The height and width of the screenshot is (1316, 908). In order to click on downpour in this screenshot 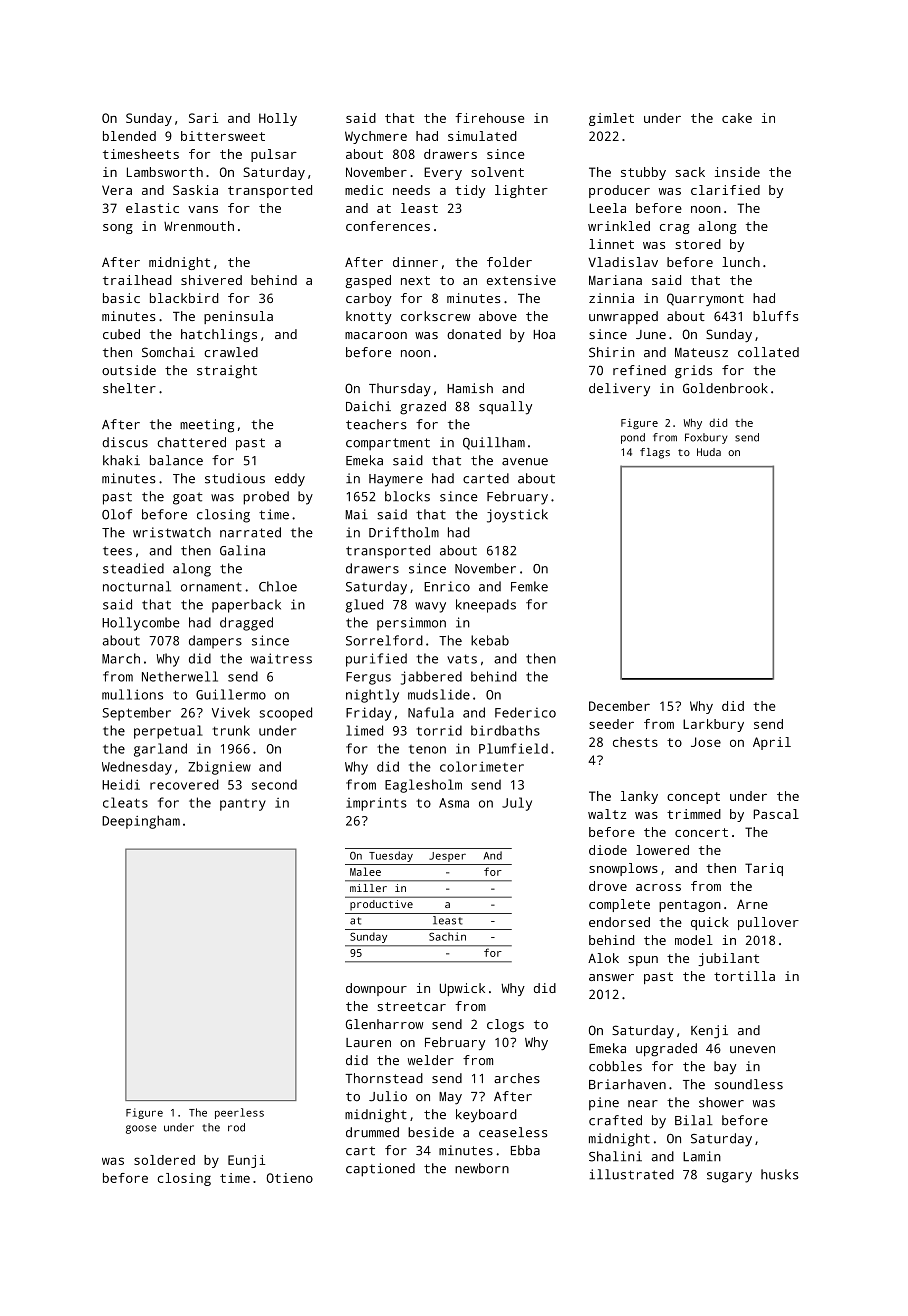, I will do `click(376, 989)`.
